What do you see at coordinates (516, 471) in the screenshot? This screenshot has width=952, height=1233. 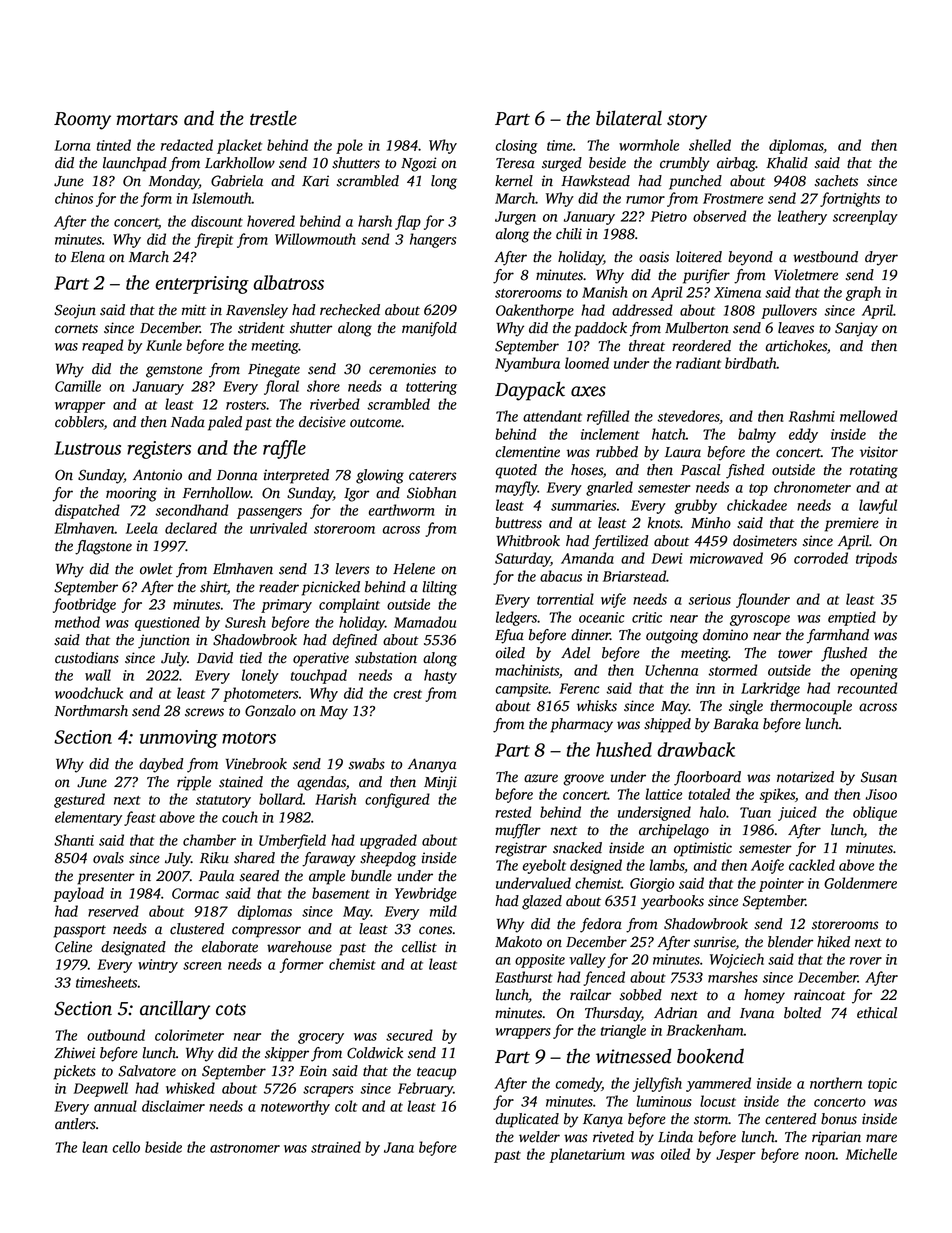 I see `quoted` at bounding box center [516, 471].
